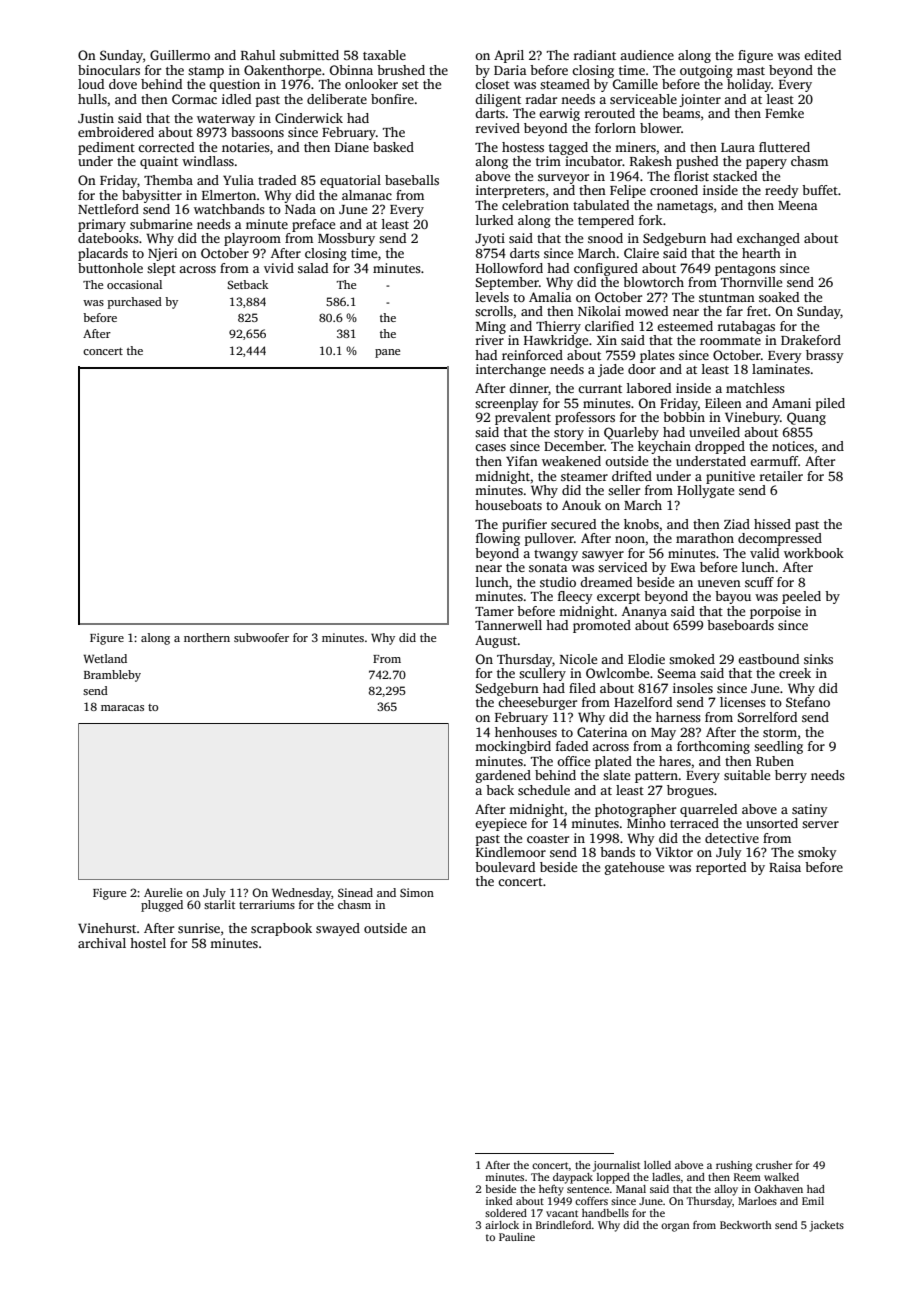 The width and height of the screenshot is (924, 1308). What do you see at coordinates (313, 268) in the screenshot?
I see `salad` at bounding box center [313, 268].
